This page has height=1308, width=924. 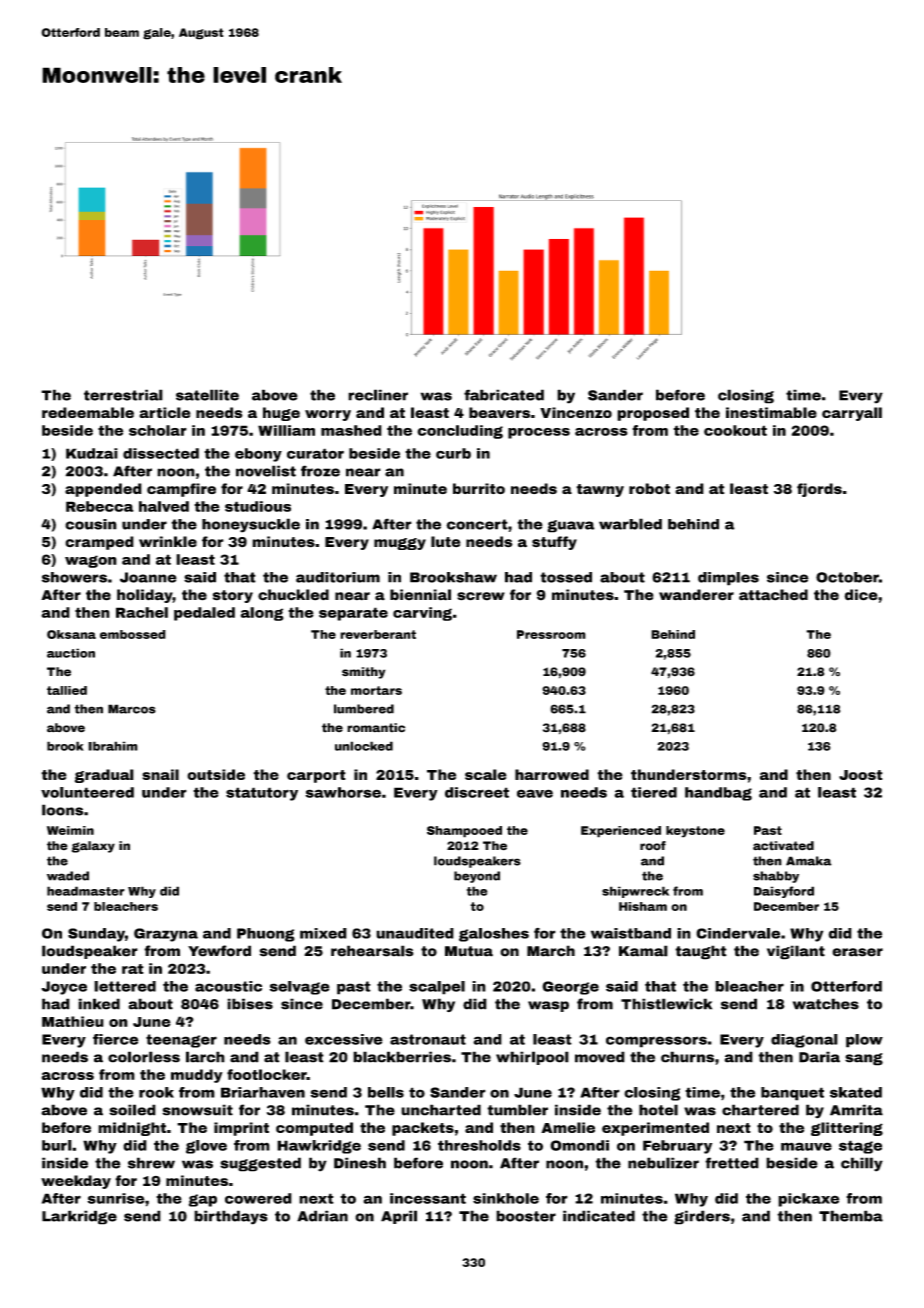 I want to click on Pressroom, so click(x=551, y=634).
